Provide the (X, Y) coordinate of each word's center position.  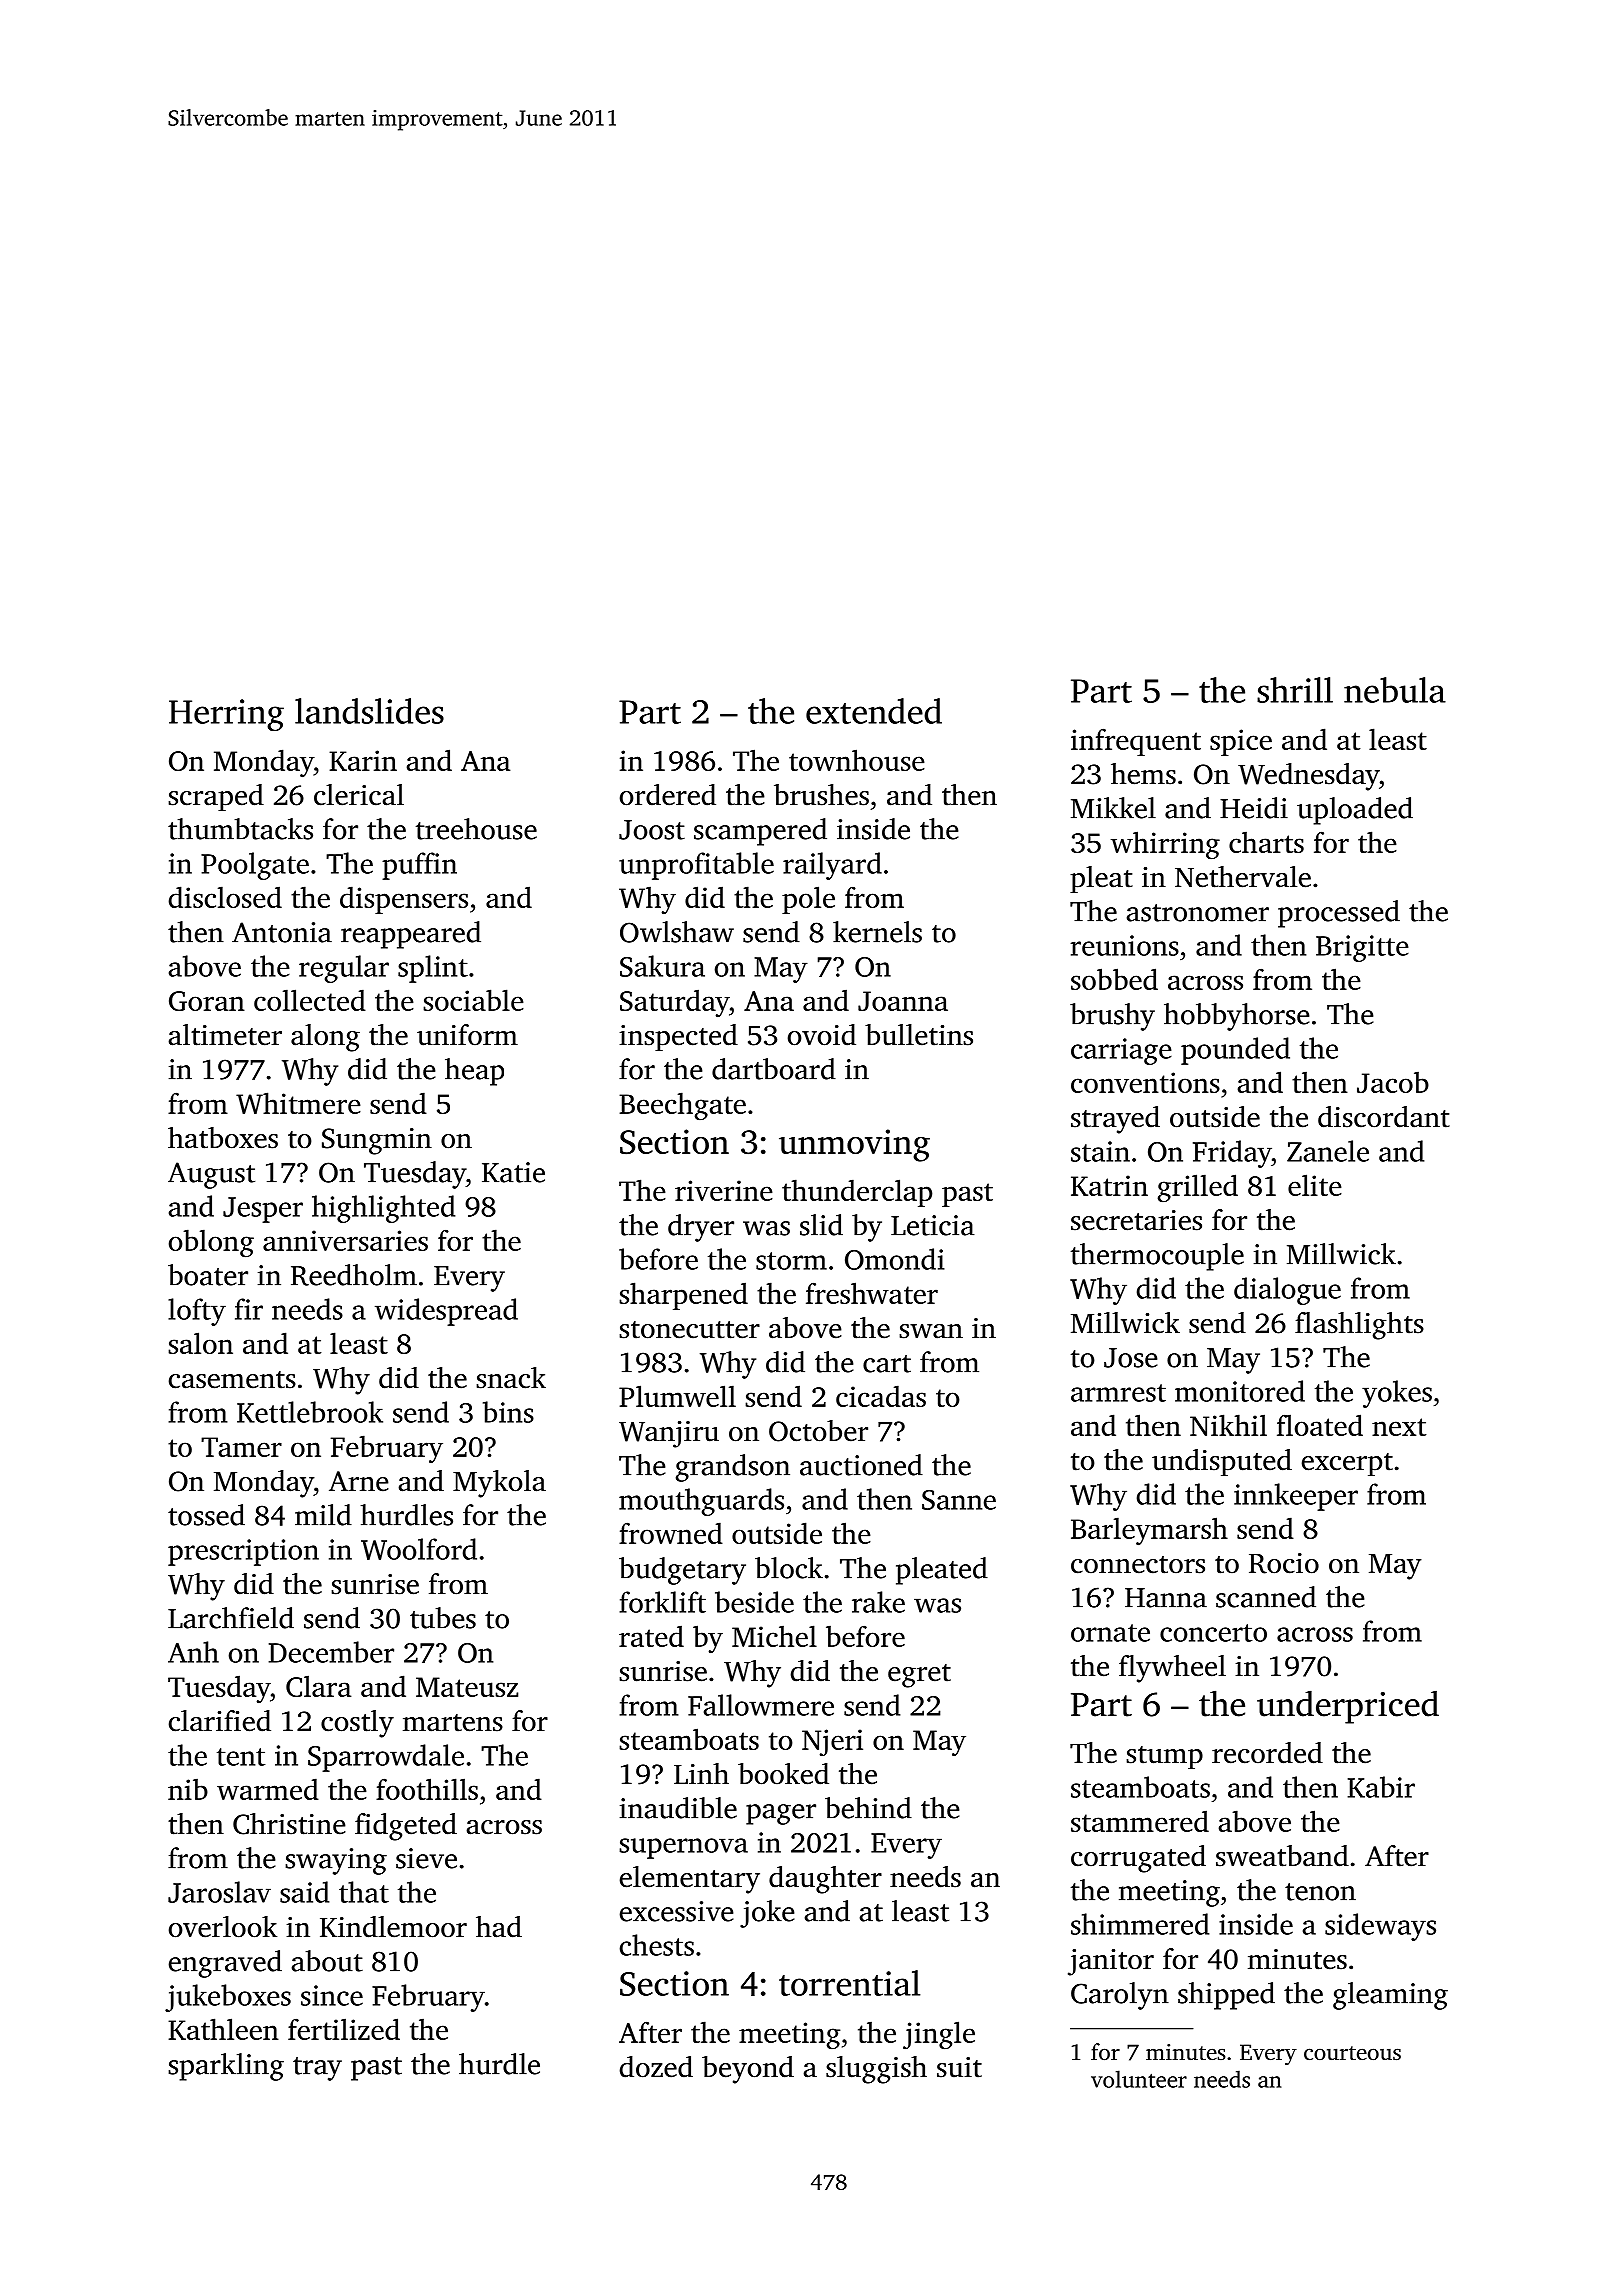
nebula (1395, 690)
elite (1315, 1185)
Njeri (832, 1742)
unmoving (854, 1145)
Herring (226, 715)
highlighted (383, 1209)
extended (874, 711)
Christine (289, 1824)
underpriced (1348, 1707)
